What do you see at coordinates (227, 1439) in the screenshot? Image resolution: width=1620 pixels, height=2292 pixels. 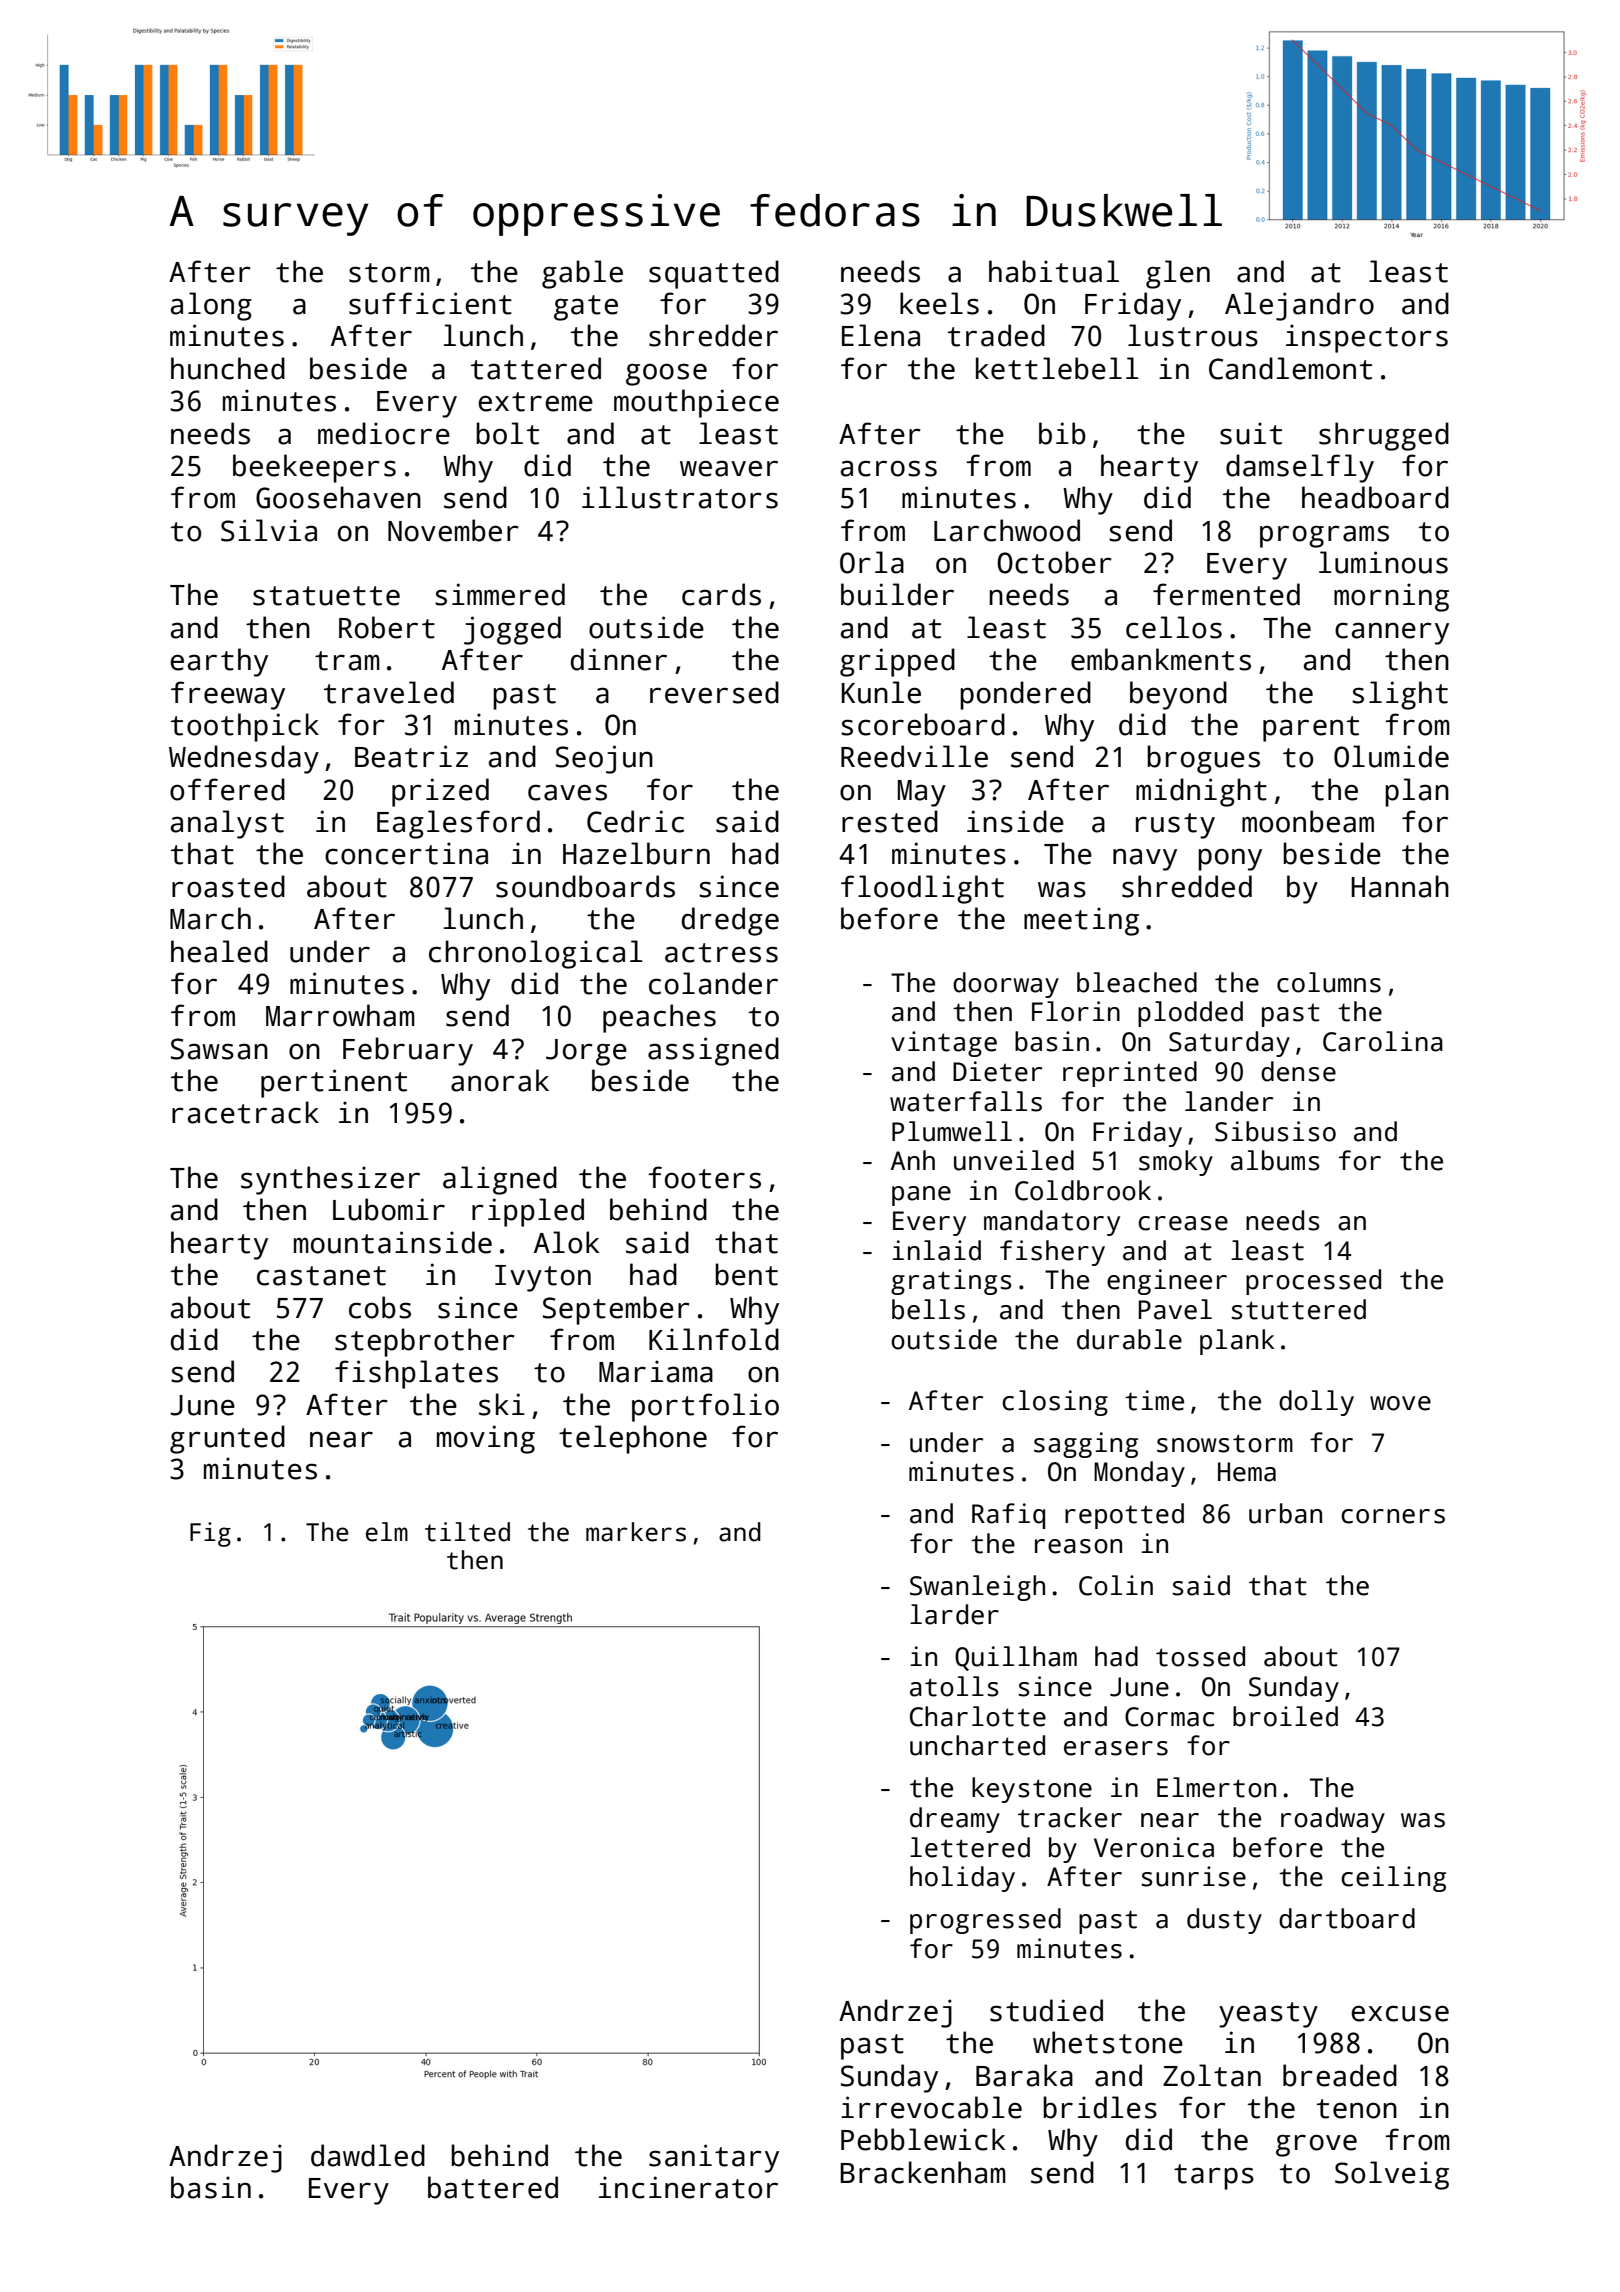 I see `grunted` at bounding box center [227, 1439].
